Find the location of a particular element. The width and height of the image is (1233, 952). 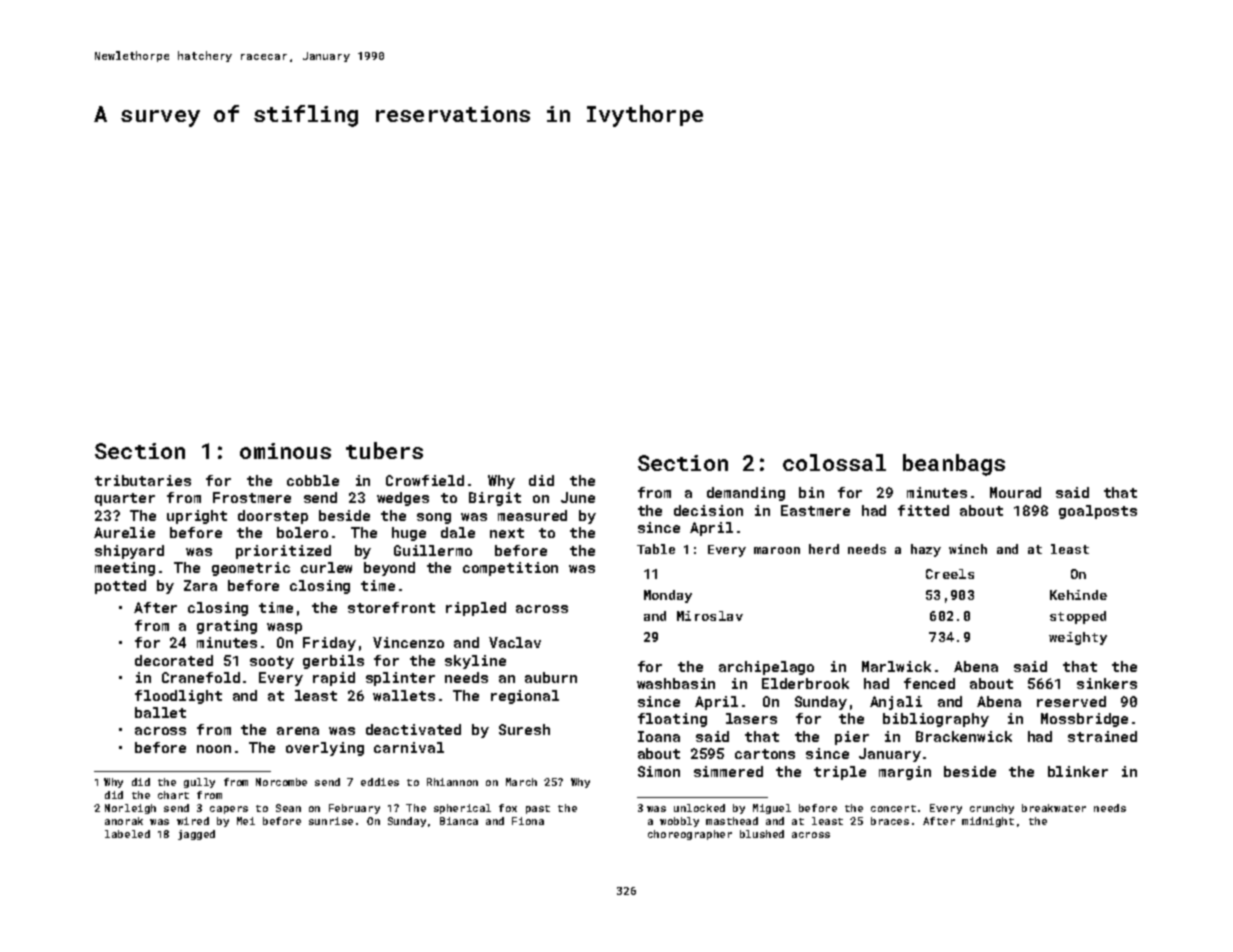

ominous is located at coordinates (285, 451).
